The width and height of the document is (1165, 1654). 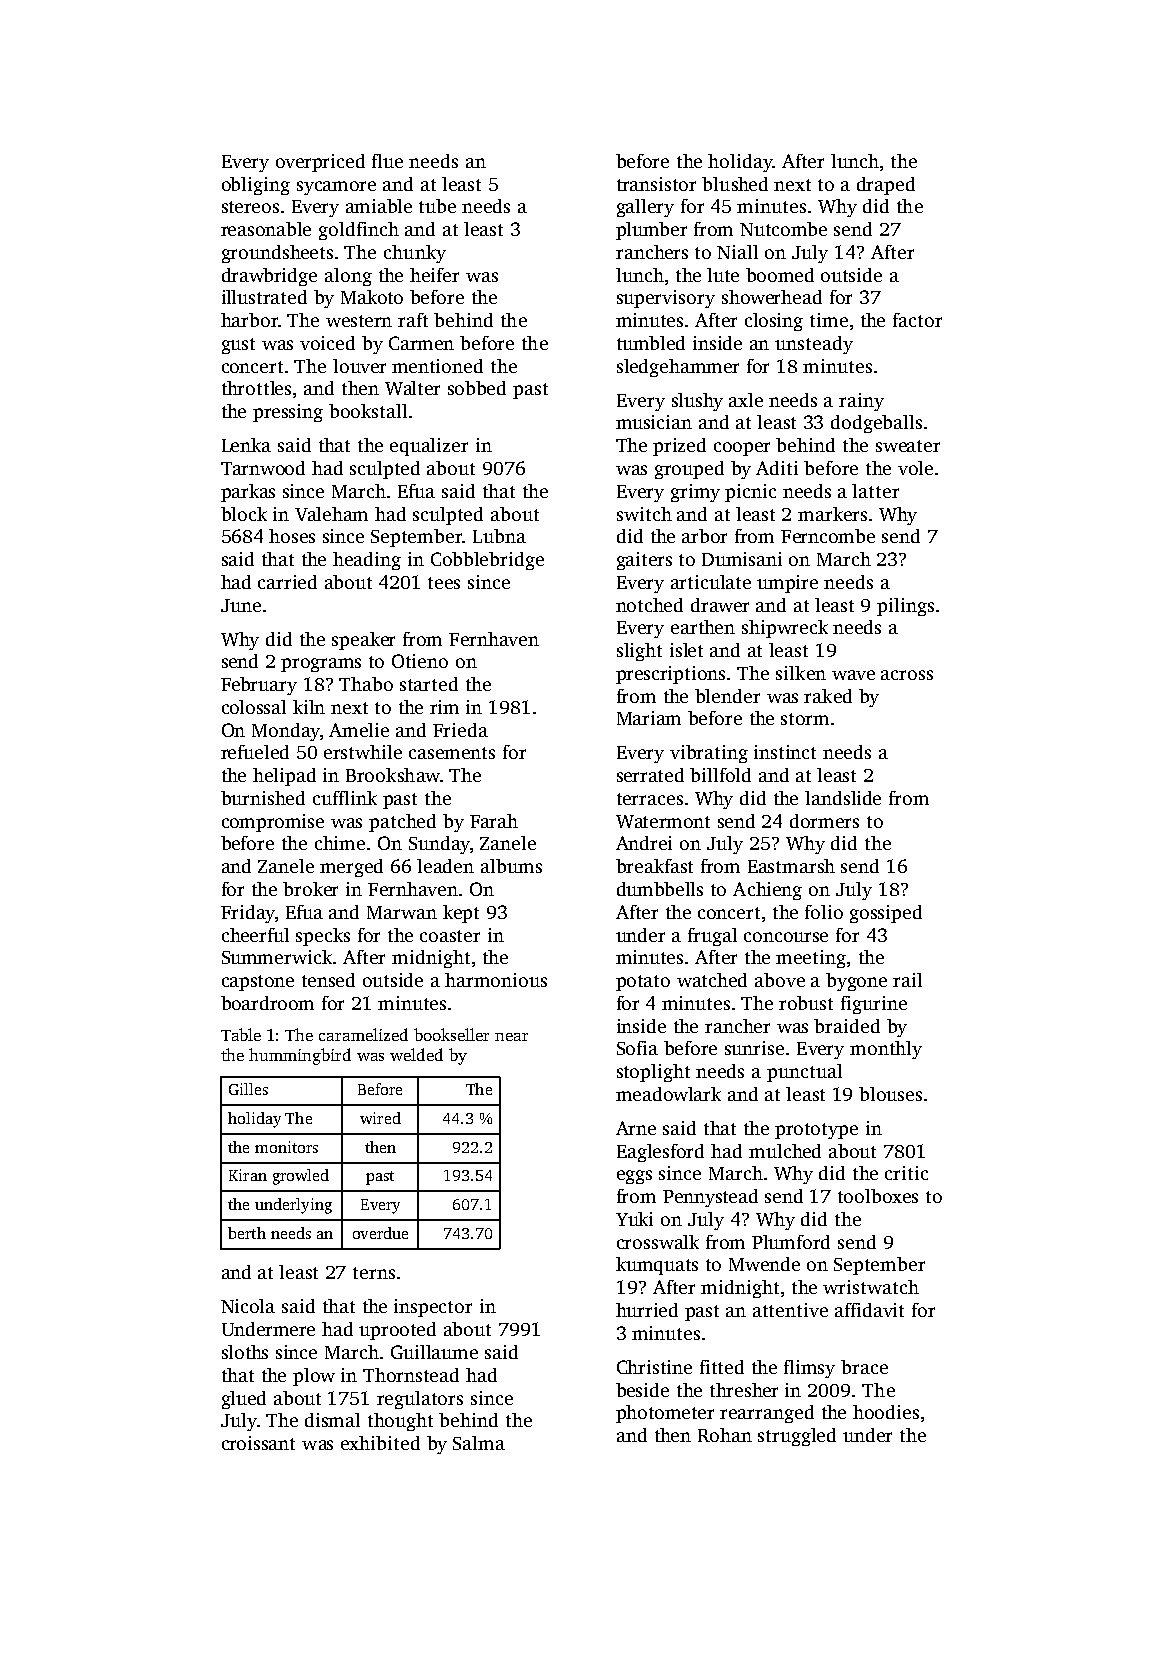 What do you see at coordinates (651, 343) in the document?
I see `tumbled` at bounding box center [651, 343].
